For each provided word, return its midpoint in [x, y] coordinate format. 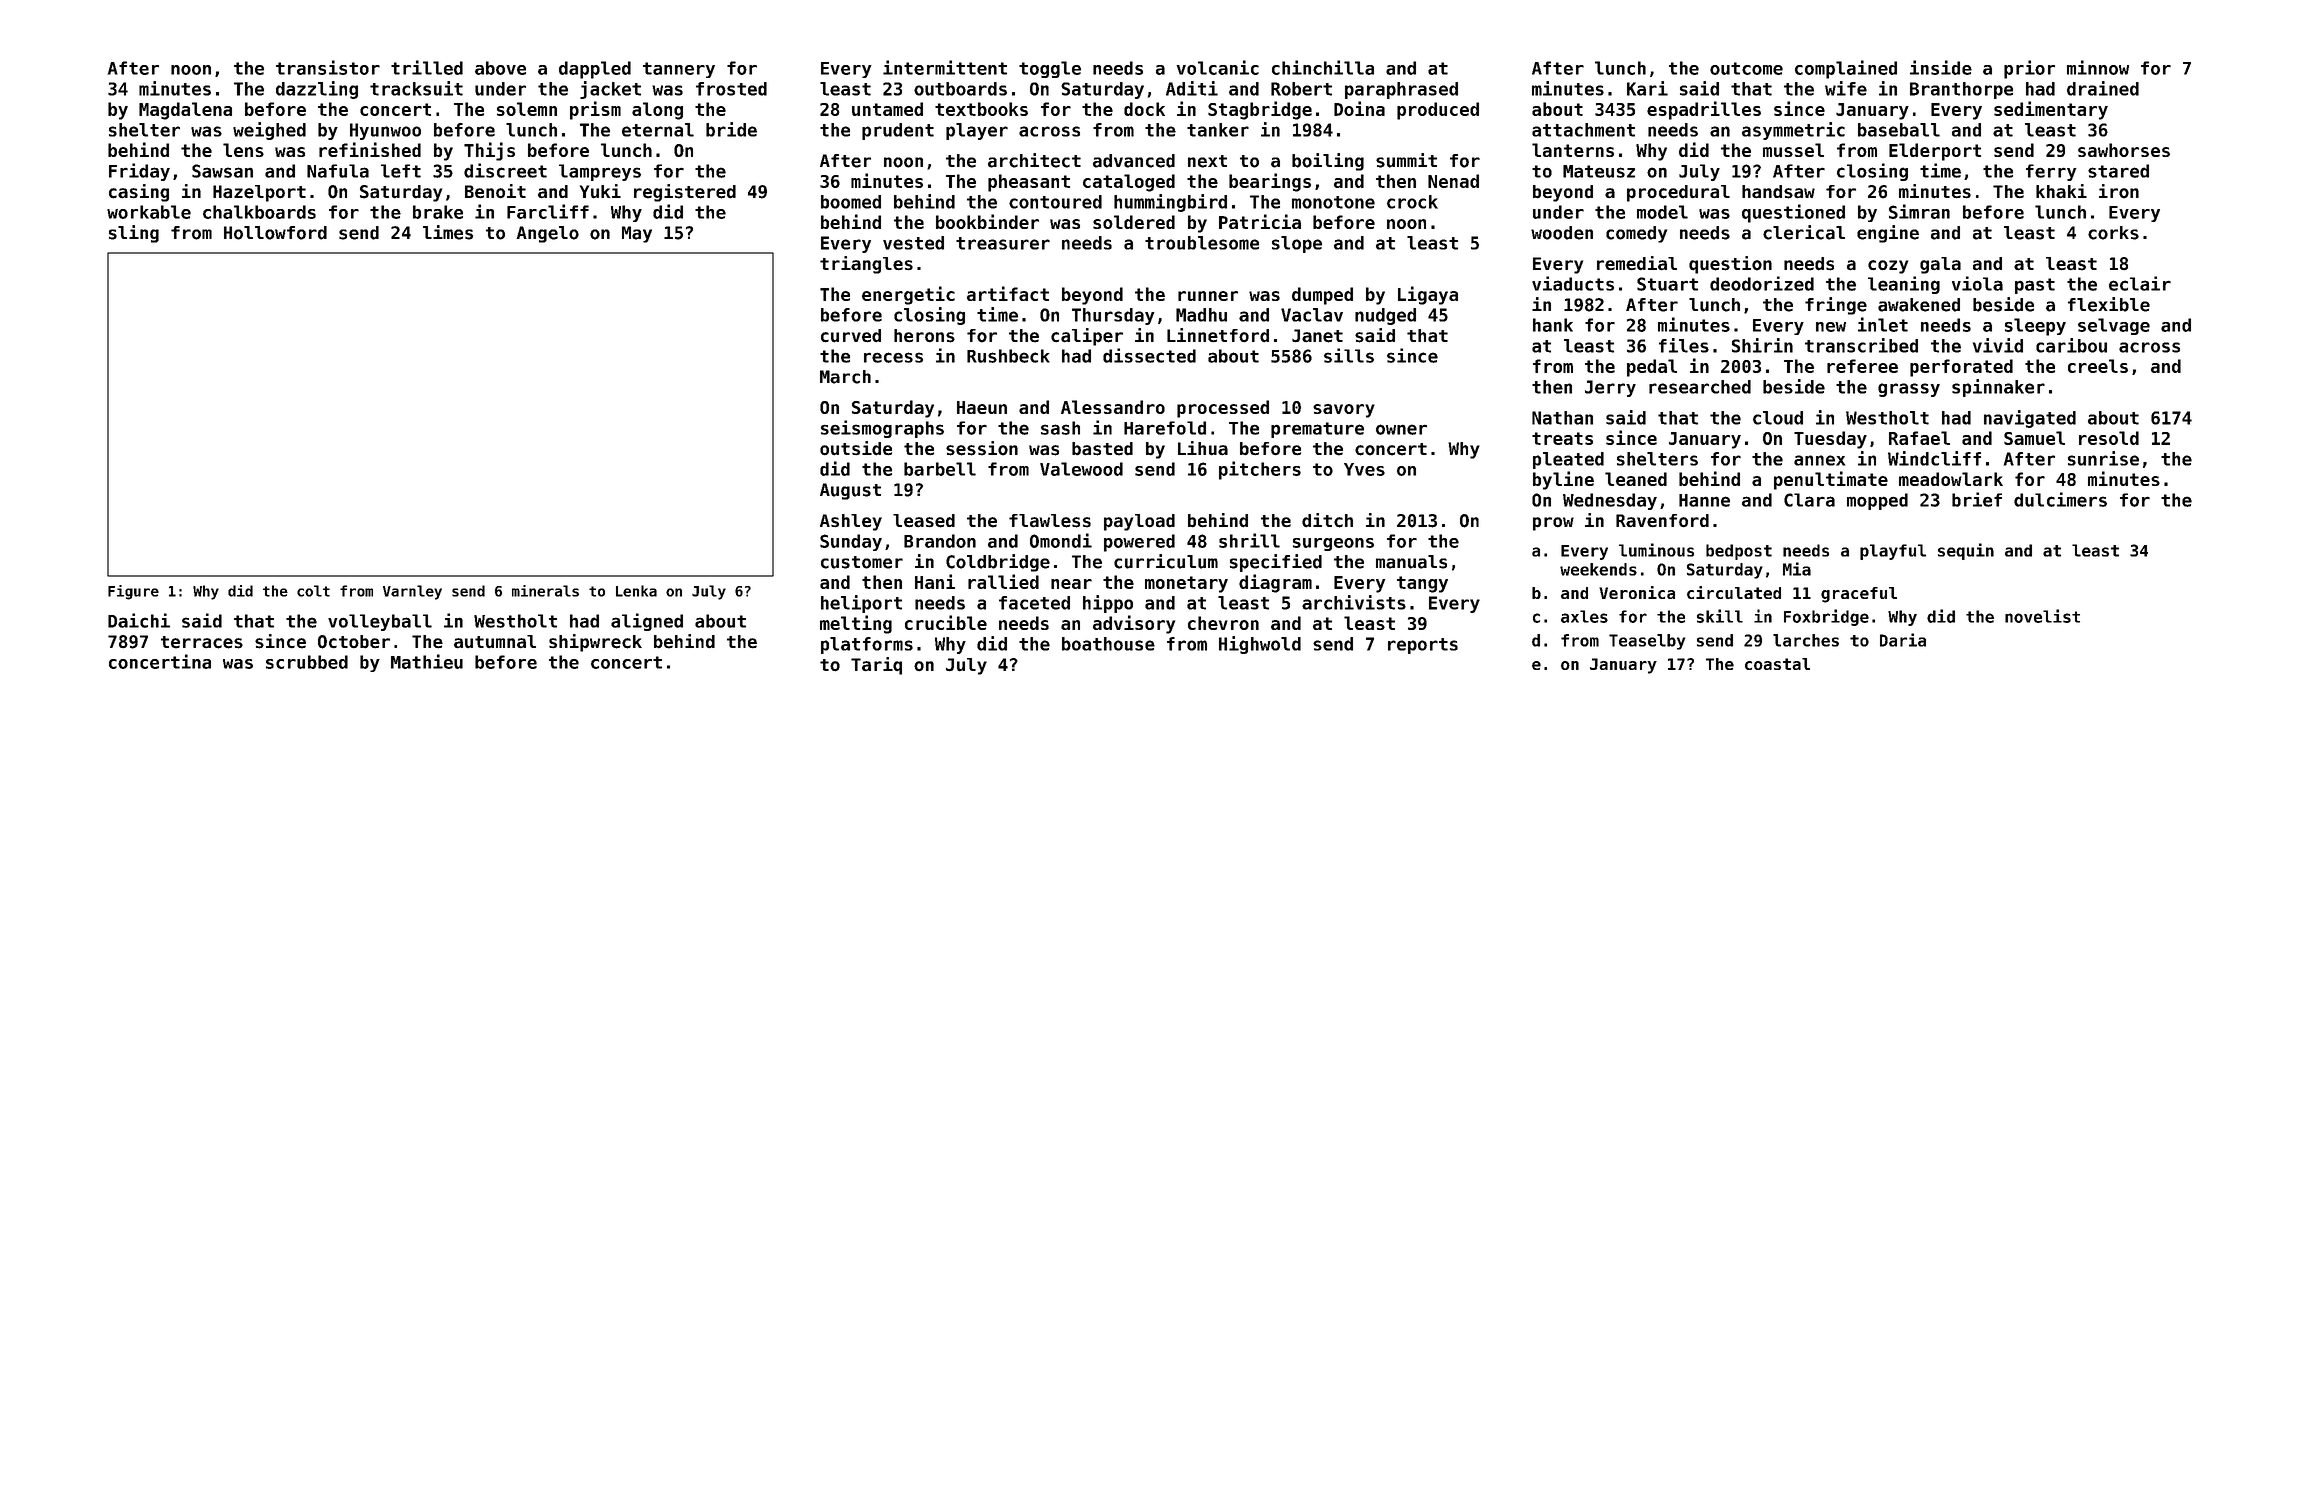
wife [1846, 88]
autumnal [495, 642]
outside [856, 448]
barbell [940, 469]
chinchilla [1323, 67]
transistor [328, 67]
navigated [2030, 419]
